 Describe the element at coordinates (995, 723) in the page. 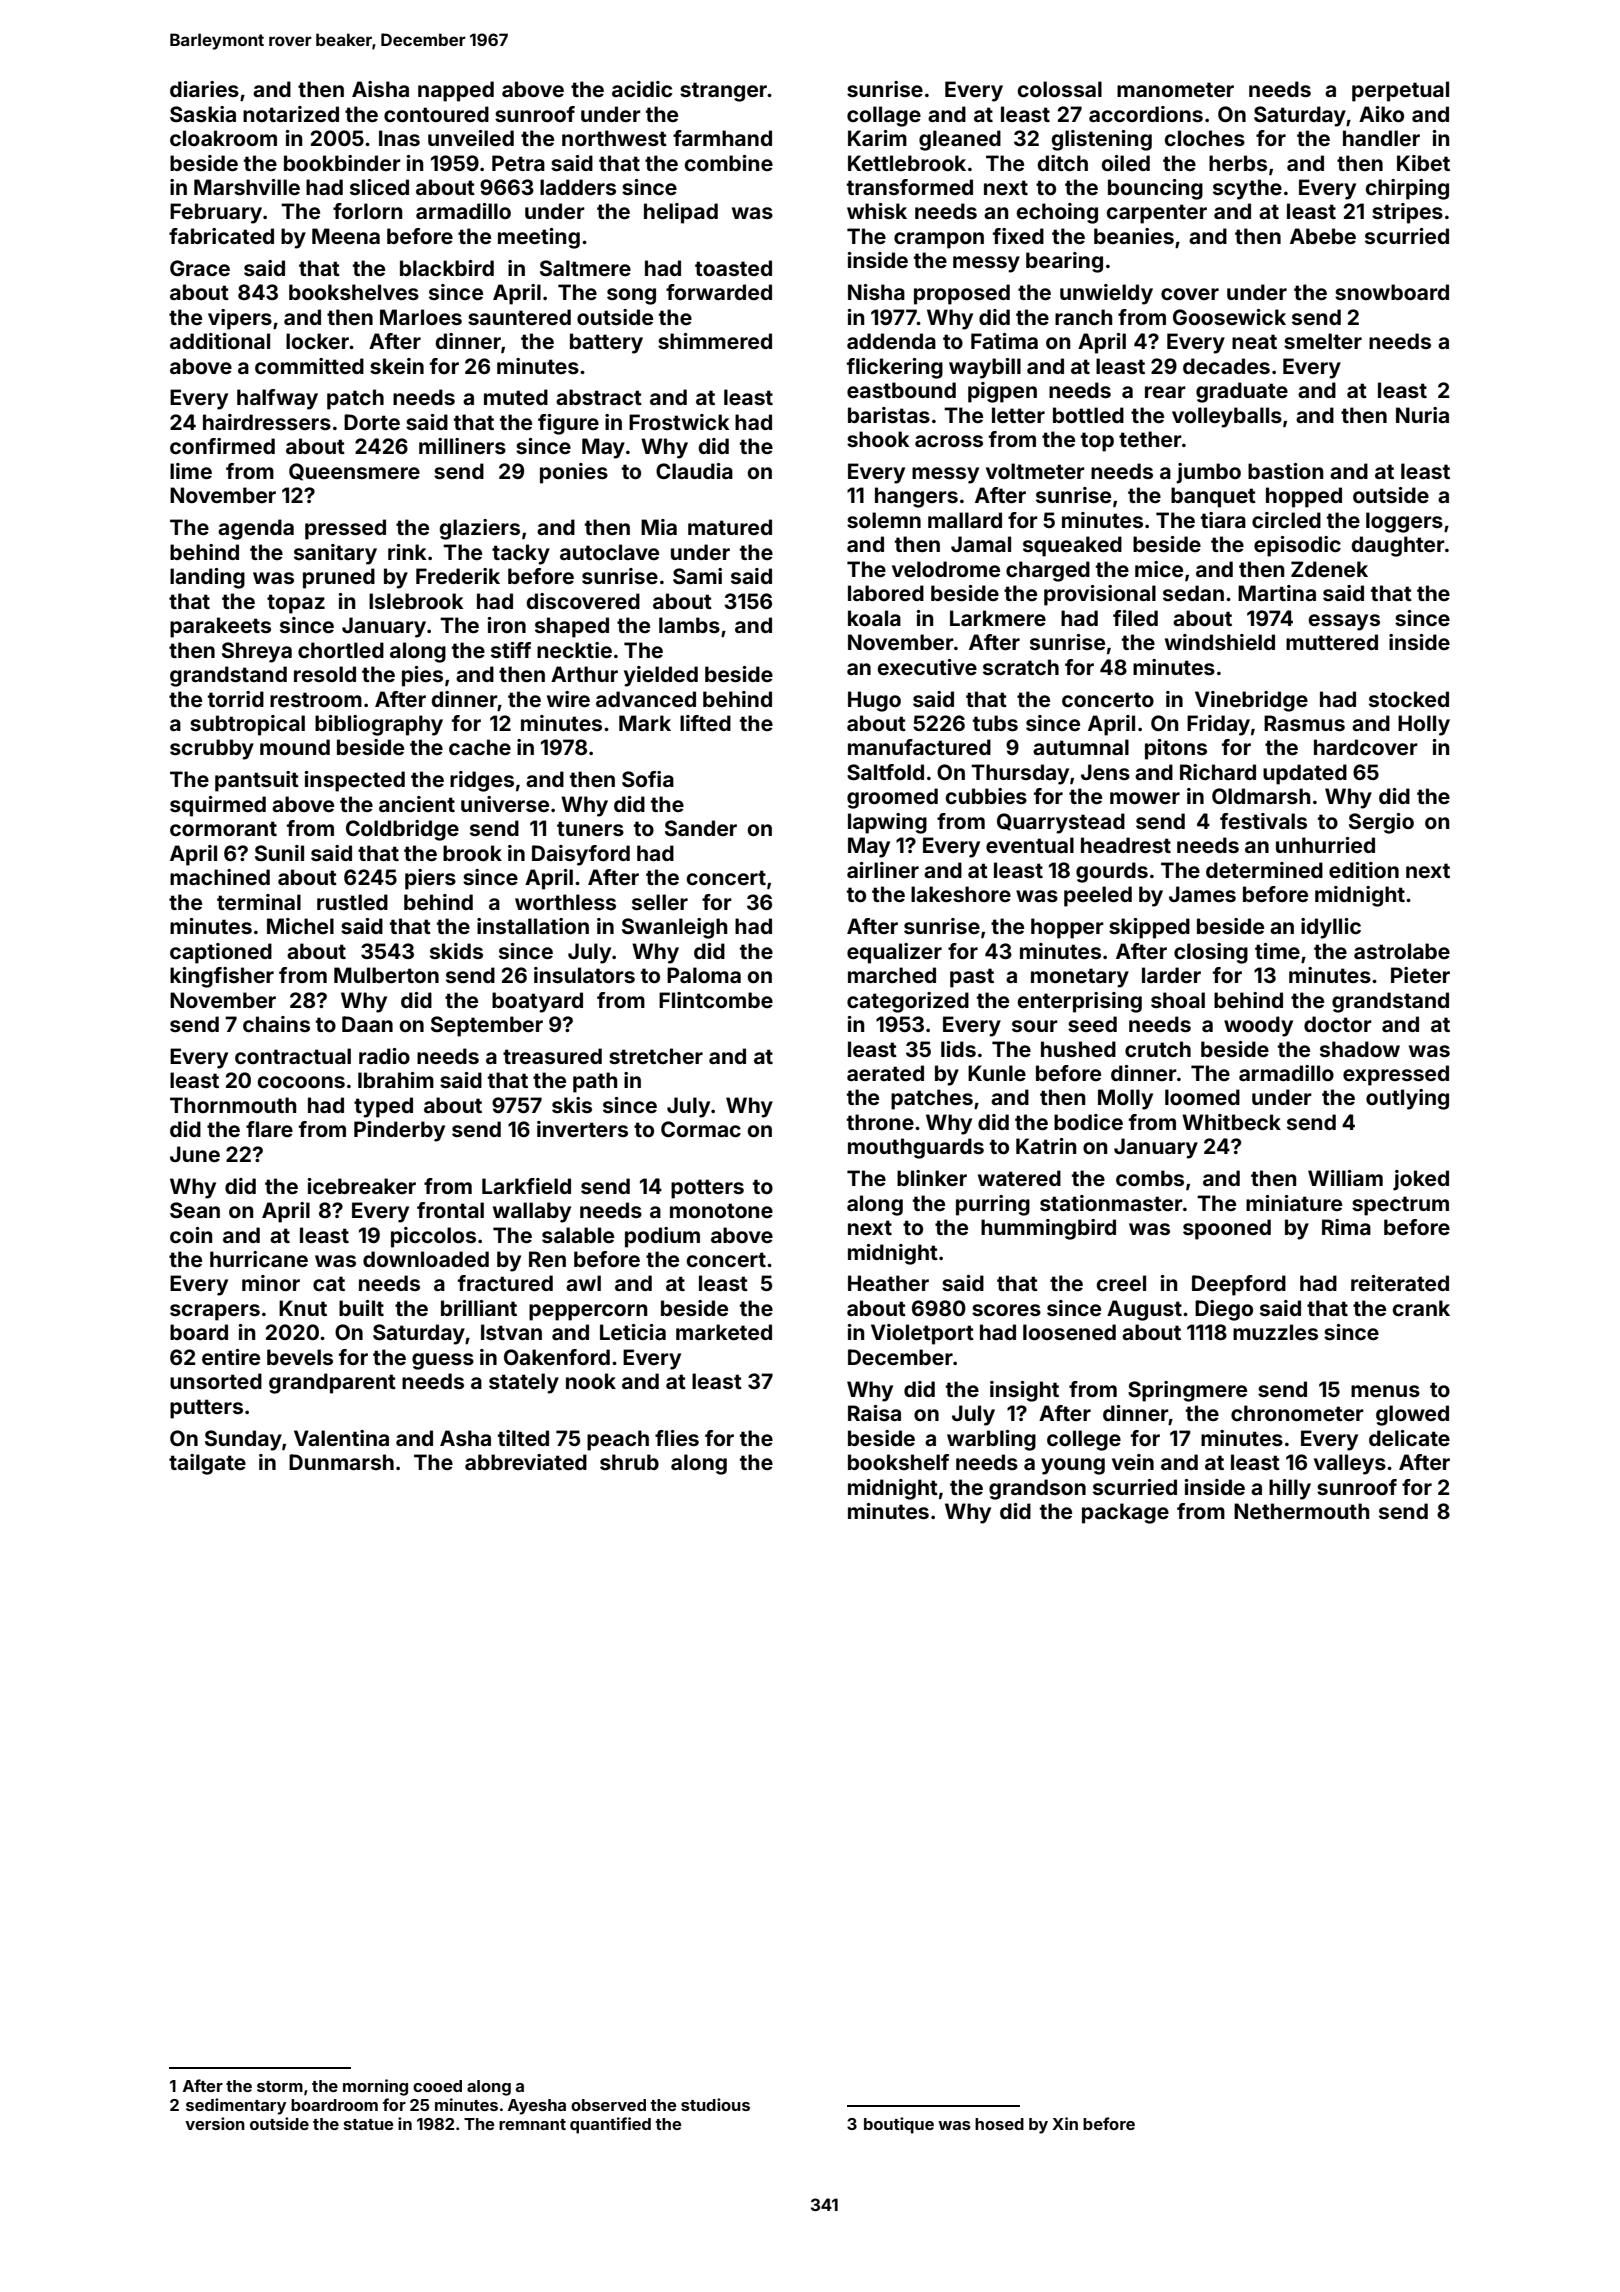

I see `tubs` at that location.
